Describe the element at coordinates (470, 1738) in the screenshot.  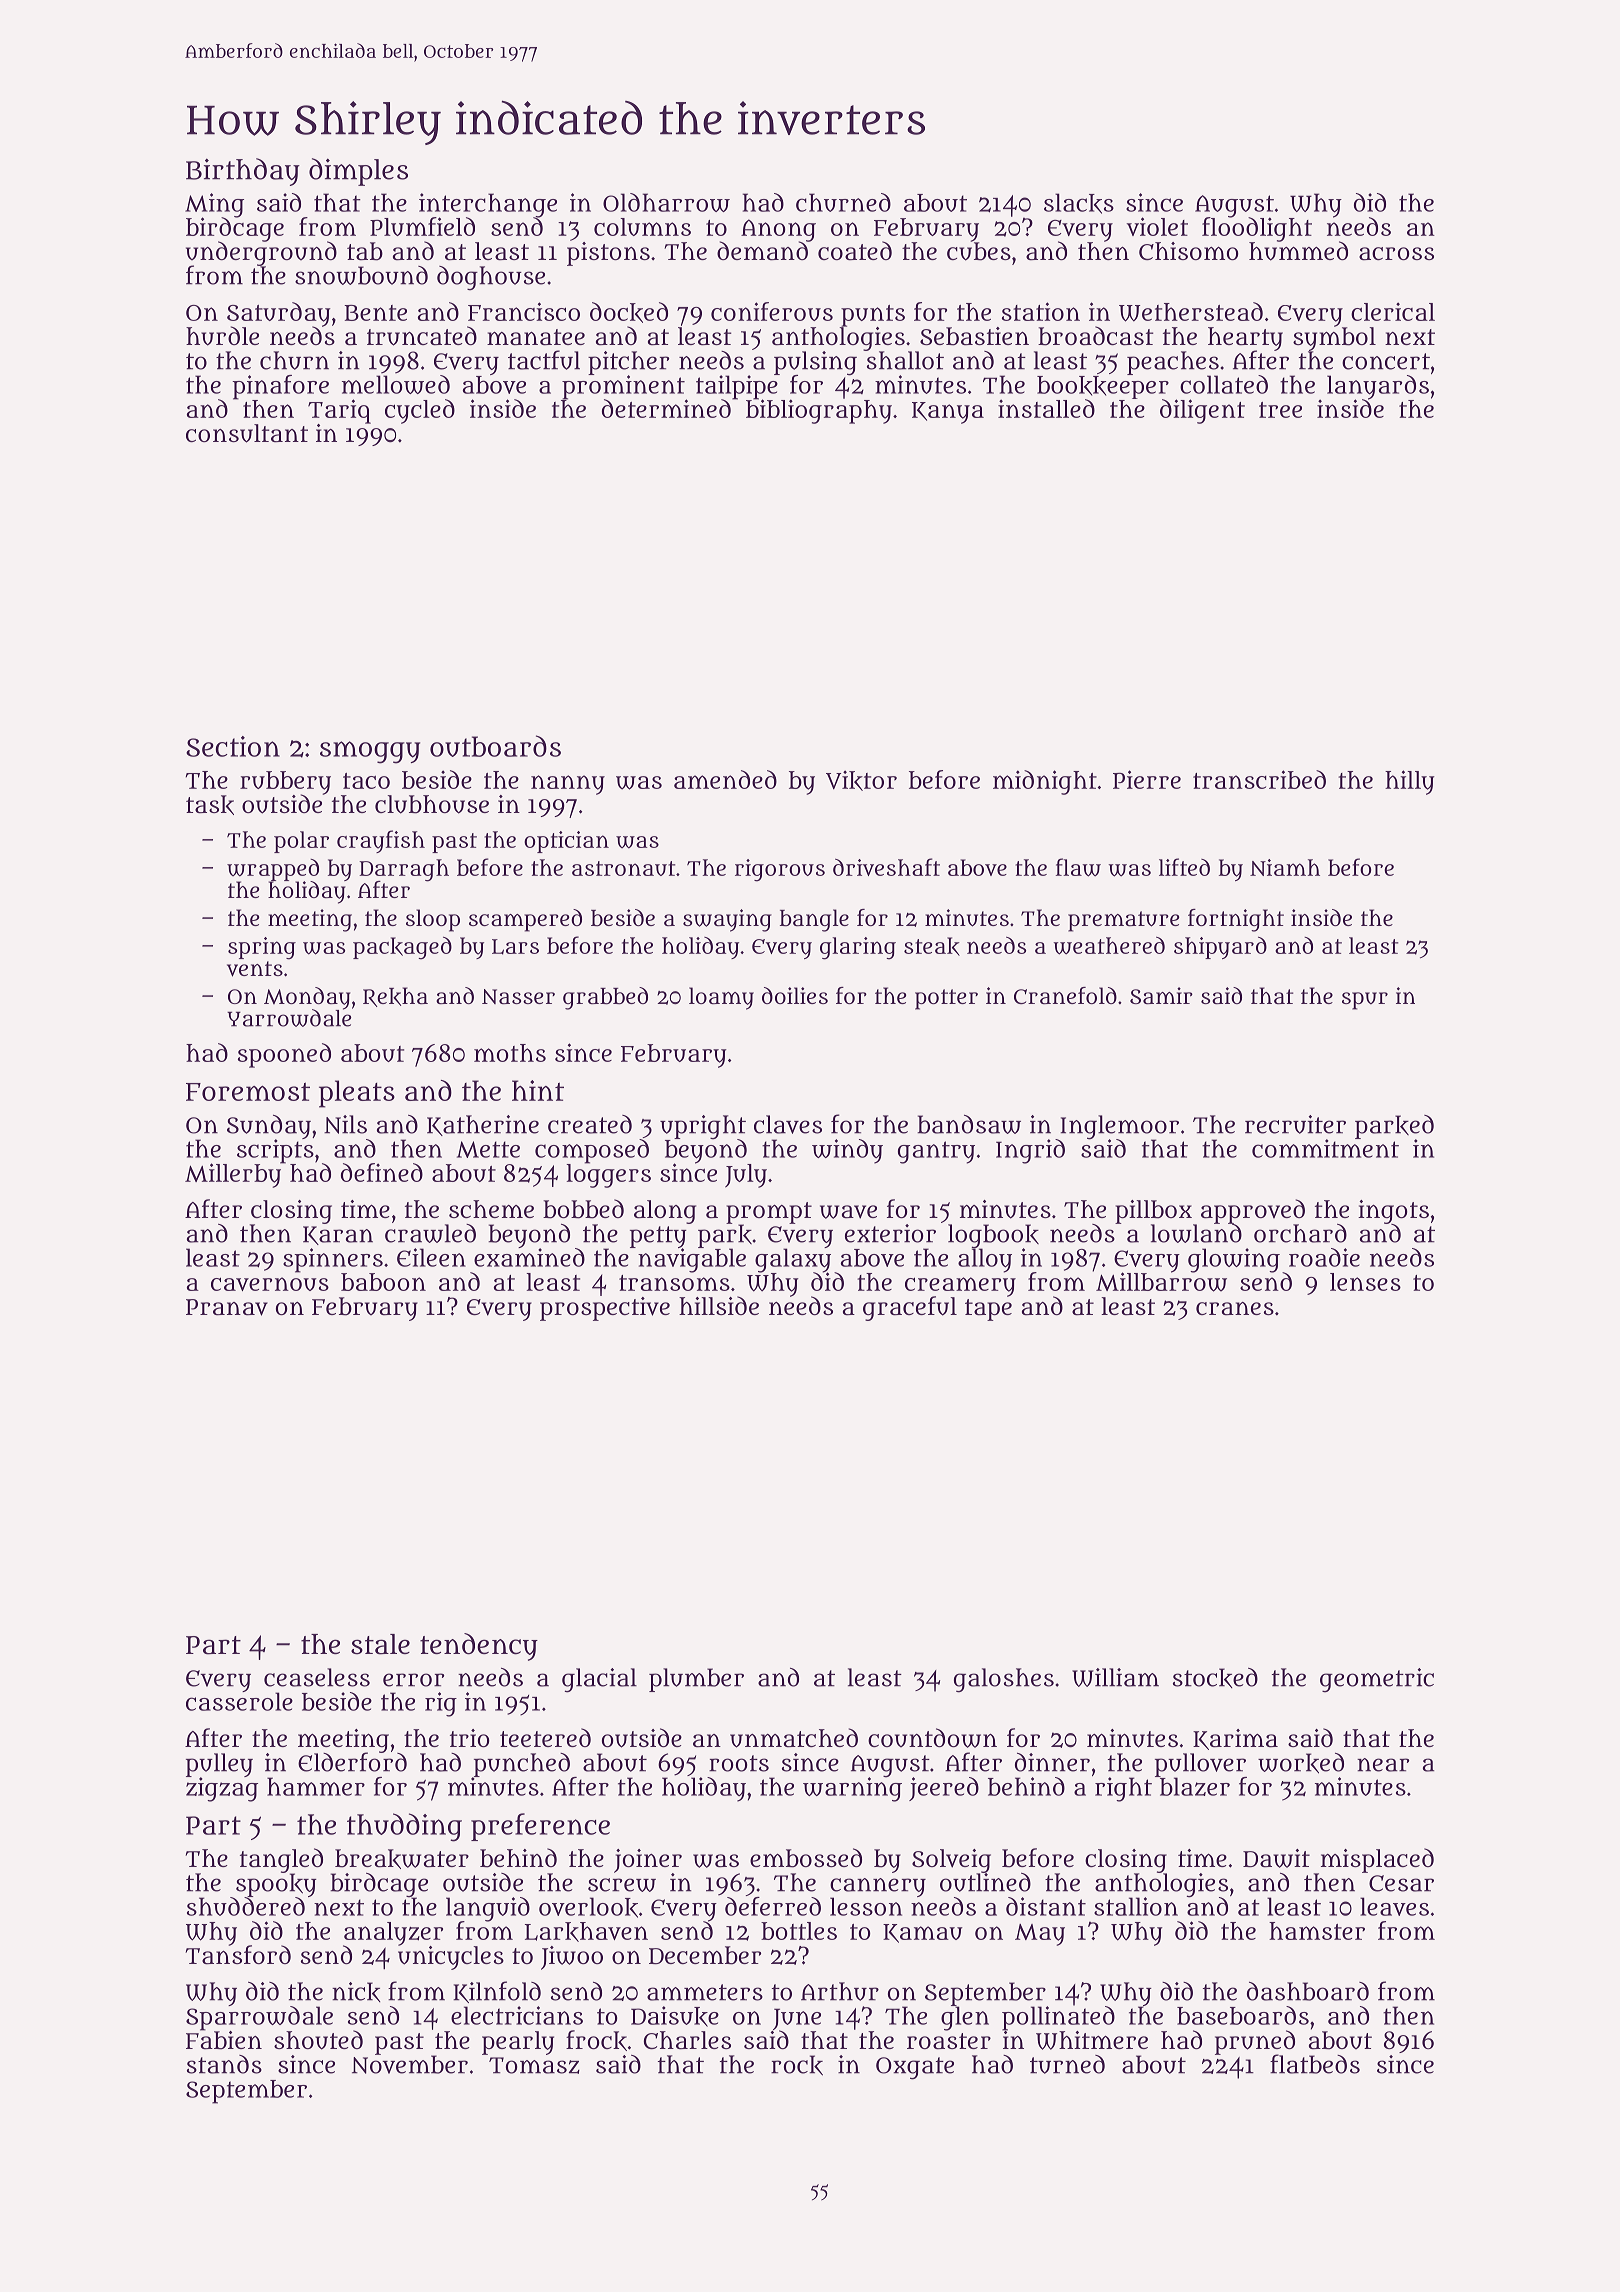
I see `trio` at that location.
